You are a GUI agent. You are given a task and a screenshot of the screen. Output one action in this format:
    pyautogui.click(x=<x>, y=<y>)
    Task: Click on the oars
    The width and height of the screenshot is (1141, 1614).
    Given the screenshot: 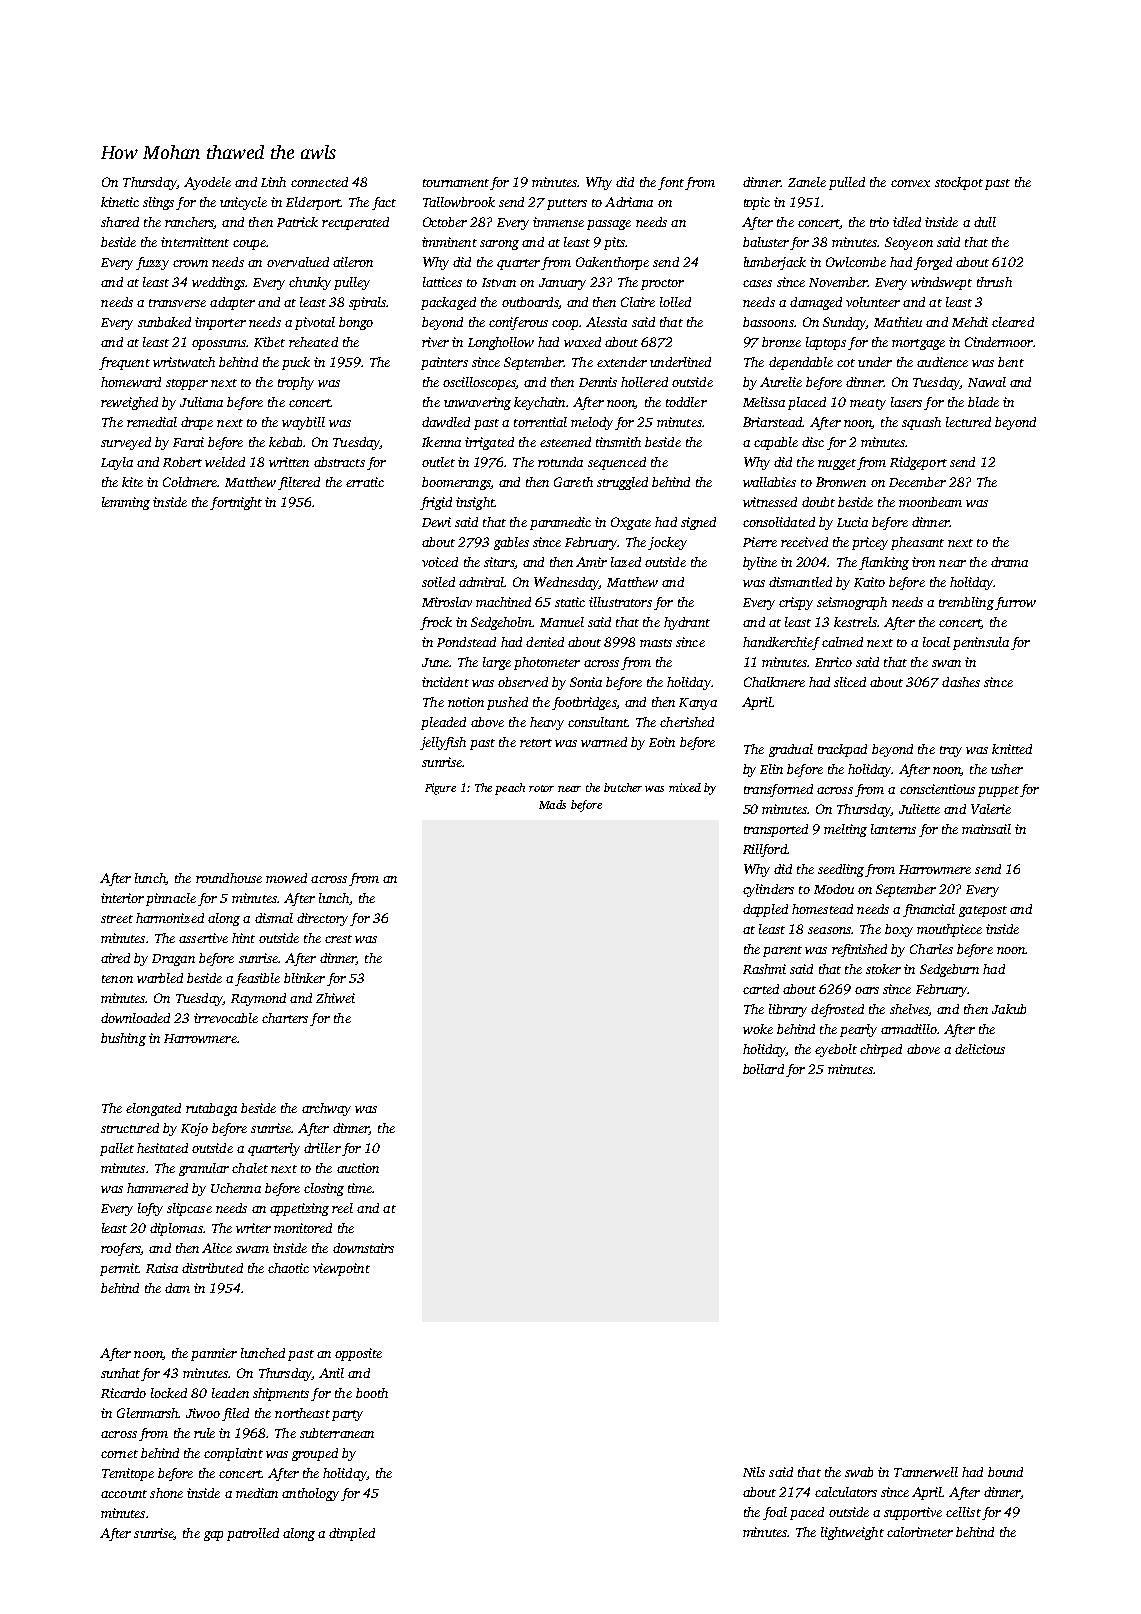 What is the action you would take?
    pyautogui.click(x=867, y=990)
